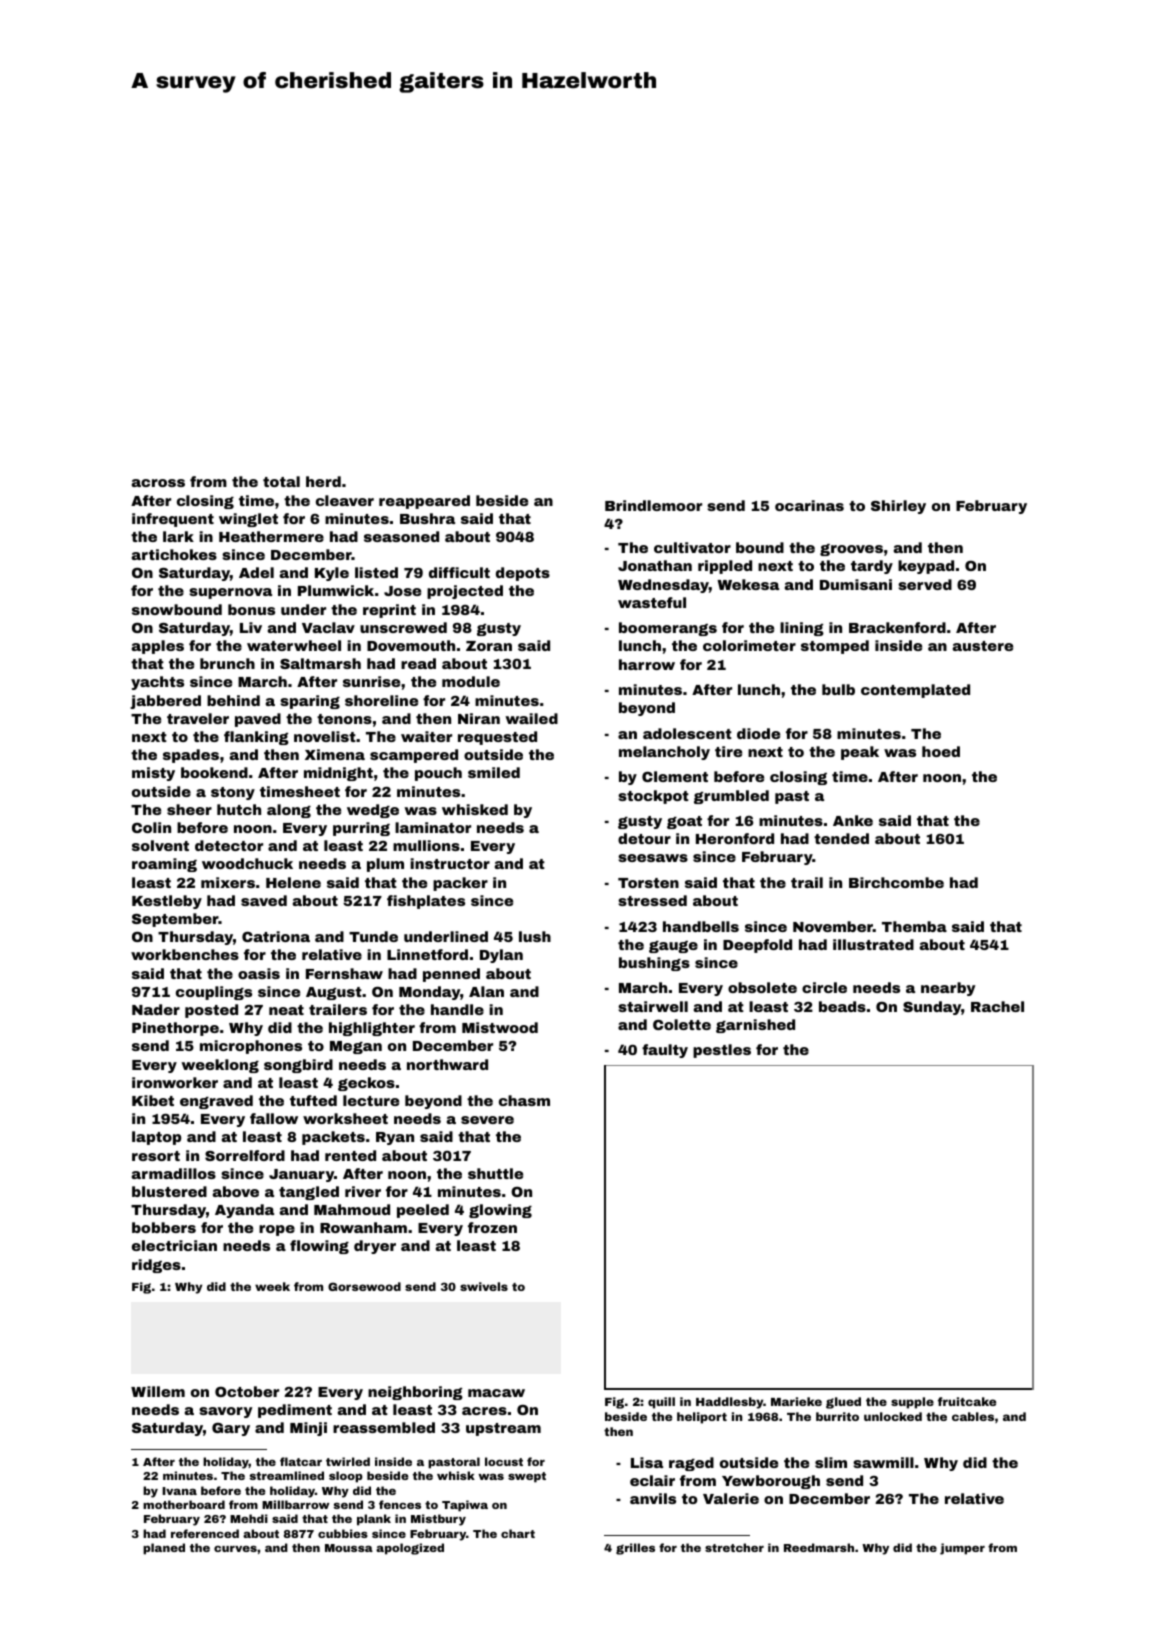 The image size is (1165, 1647). I want to click on Kestleby, so click(167, 902).
